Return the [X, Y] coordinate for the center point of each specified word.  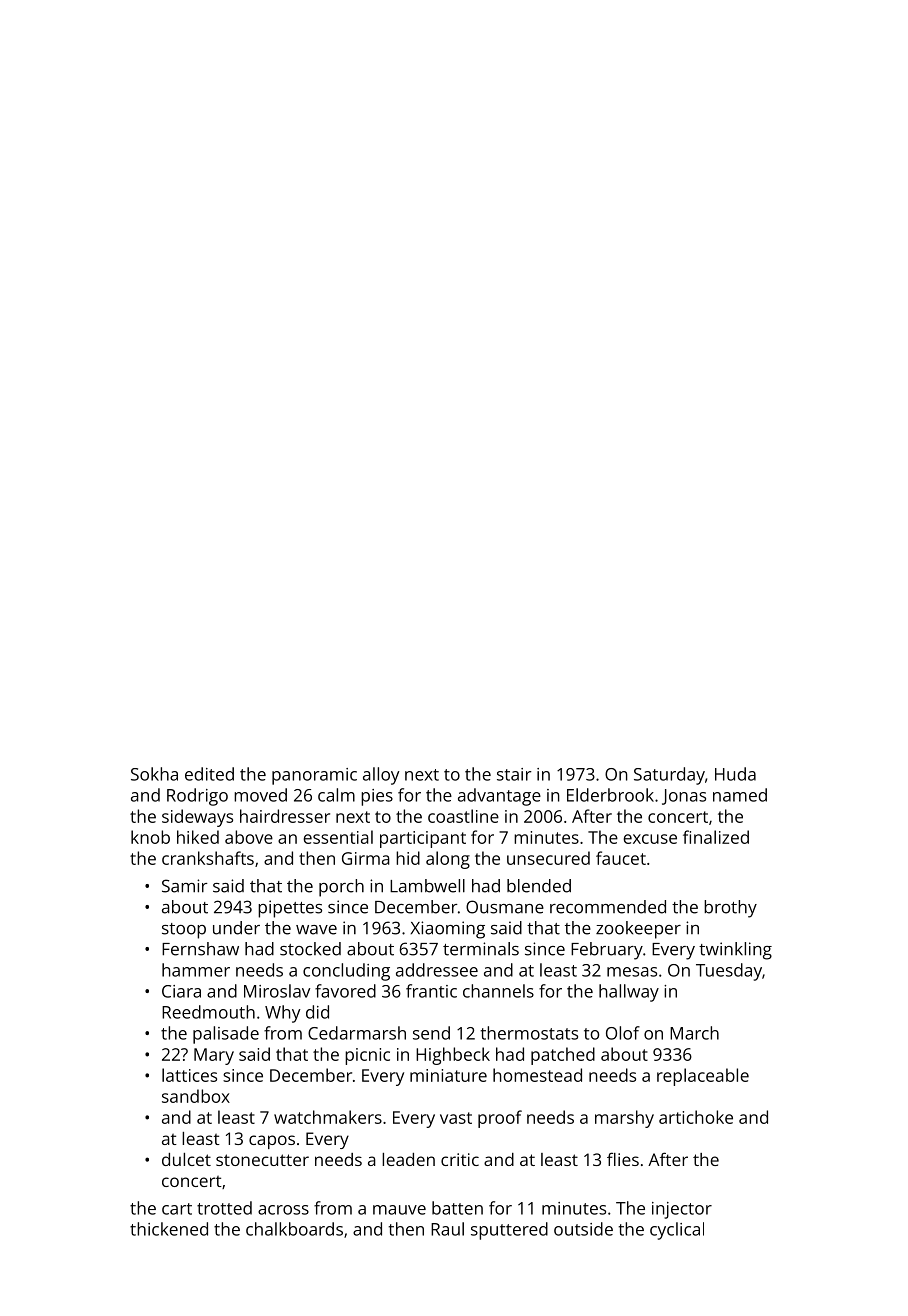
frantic [431, 991]
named [740, 795]
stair [514, 774]
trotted [224, 1208]
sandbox [196, 1096]
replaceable [703, 1077]
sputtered [509, 1231]
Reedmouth [208, 1012]
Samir [185, 886]
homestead [537, 1075]
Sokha [154, 774]
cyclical [677, 1231]
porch [341, 888]
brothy [730, 909]
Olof [623, 1033]
